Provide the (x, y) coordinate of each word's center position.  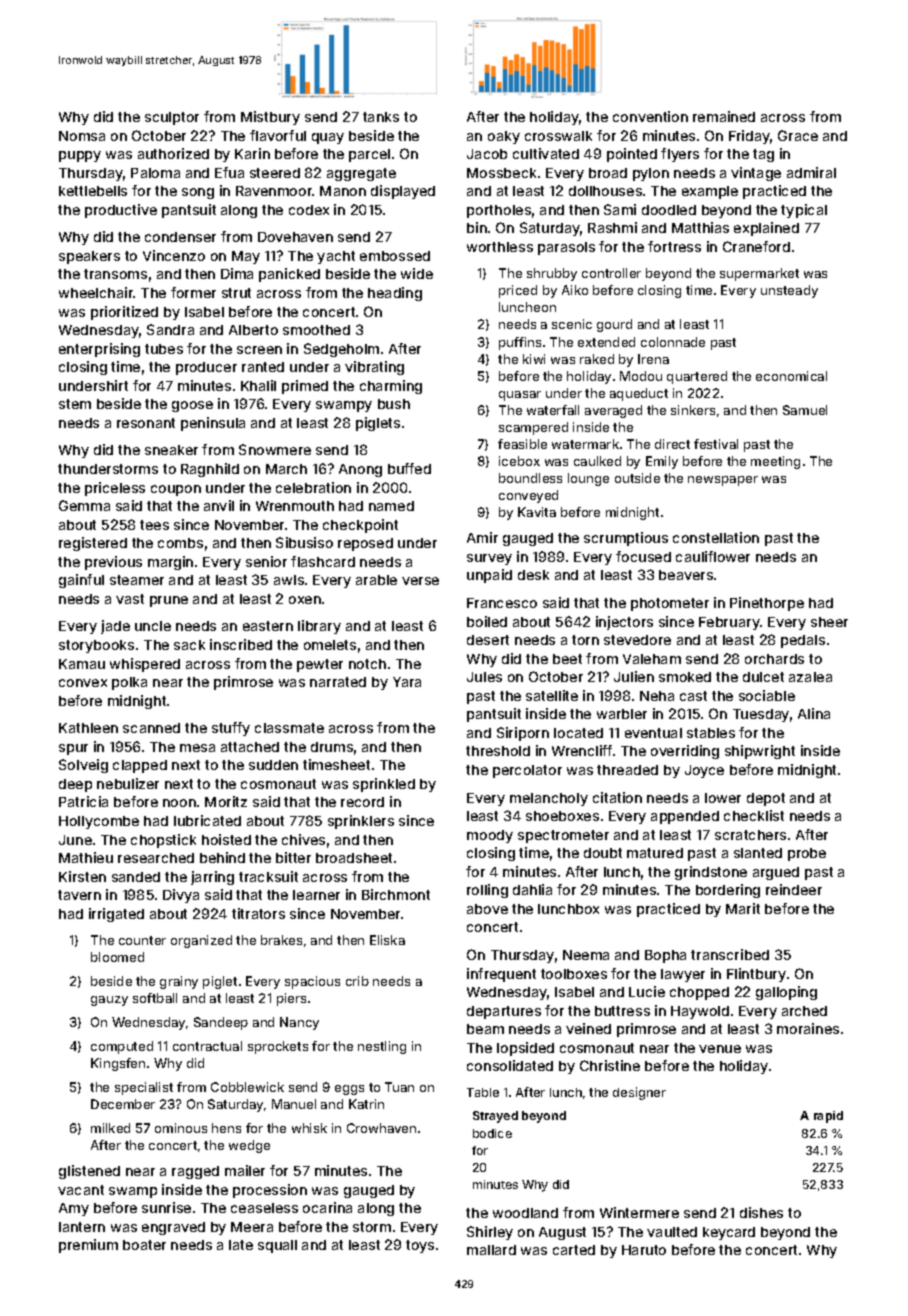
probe (807, 854)
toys (420, 1246)
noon (179, 803)
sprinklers (361, 822)
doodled (669, 210)
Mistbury (270, 118)
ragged (195, 1172)
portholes (499, 211)
